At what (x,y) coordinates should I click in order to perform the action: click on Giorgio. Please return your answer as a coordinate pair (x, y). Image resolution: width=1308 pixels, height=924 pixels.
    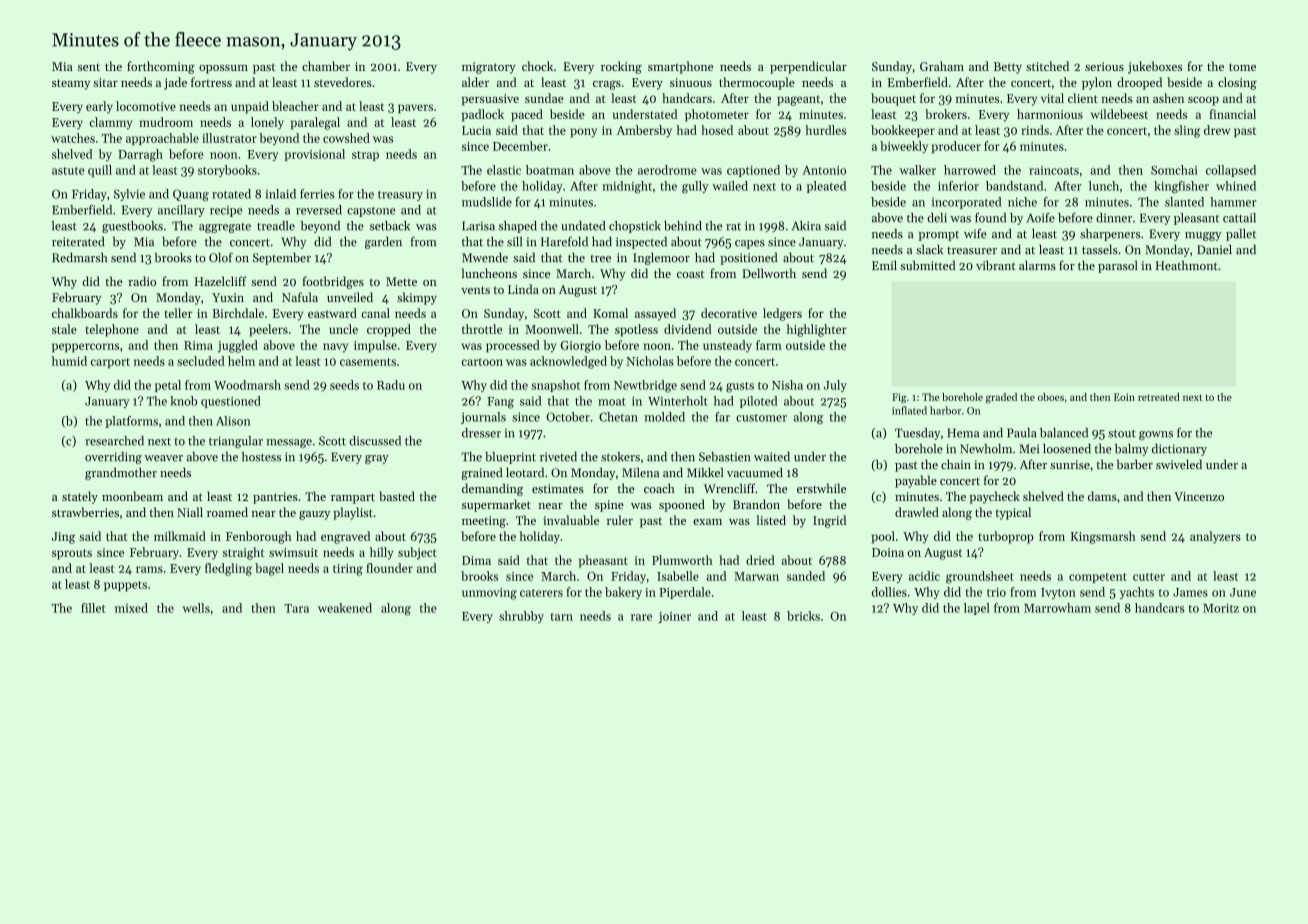
    Looking at the image, I should click on (581, 347).
